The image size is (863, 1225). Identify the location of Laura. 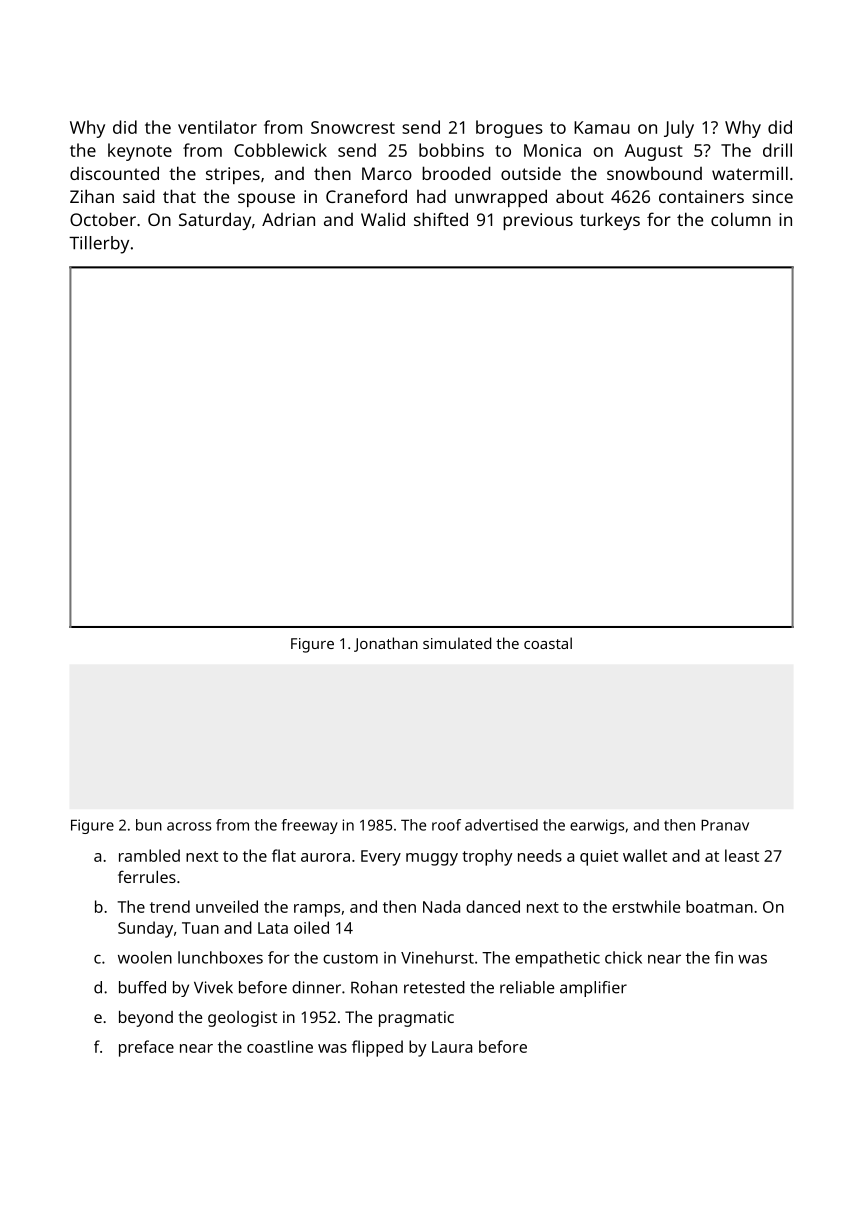
(452, 1047).
